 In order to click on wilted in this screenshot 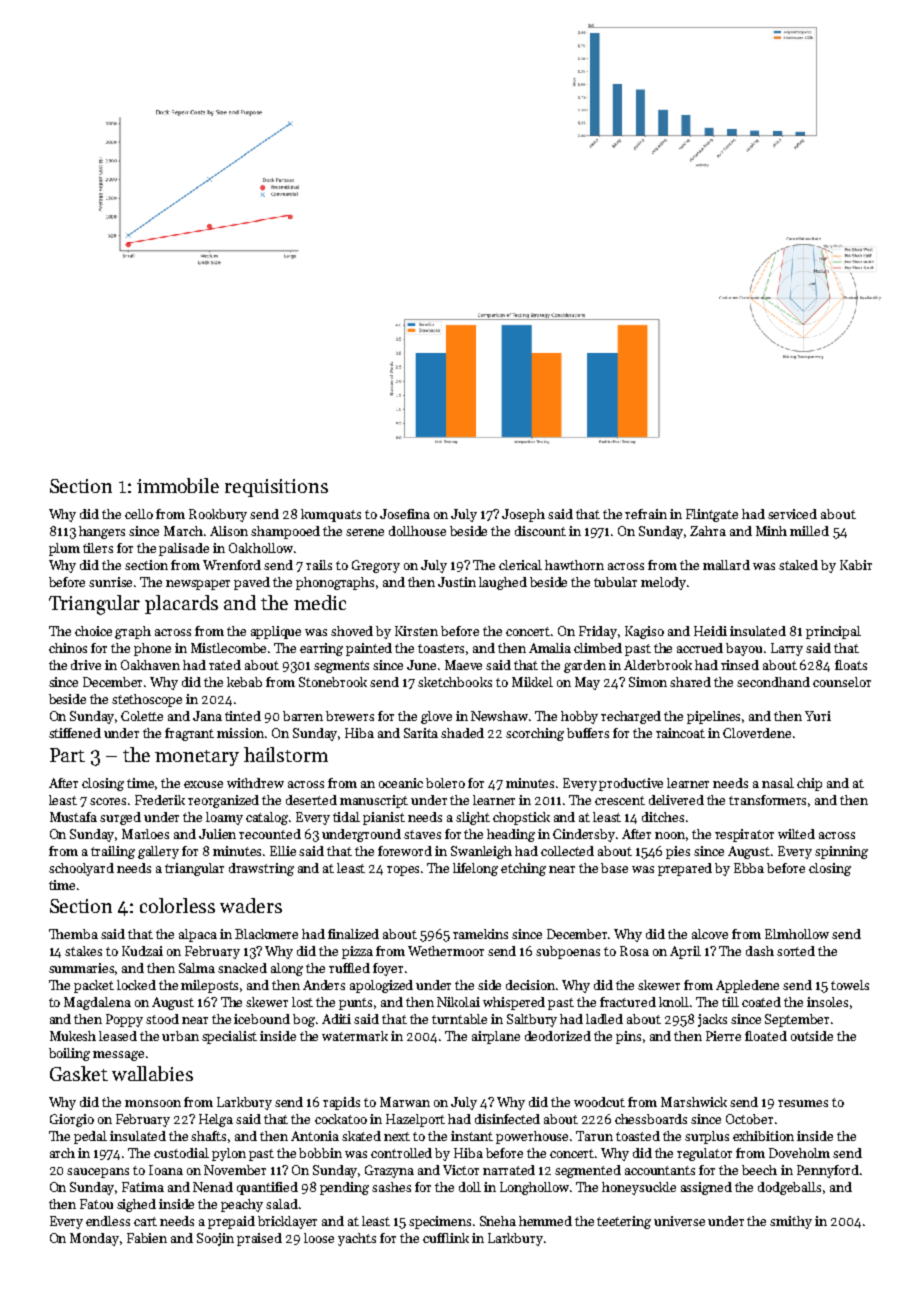, I will do `click(796, 834)`.
